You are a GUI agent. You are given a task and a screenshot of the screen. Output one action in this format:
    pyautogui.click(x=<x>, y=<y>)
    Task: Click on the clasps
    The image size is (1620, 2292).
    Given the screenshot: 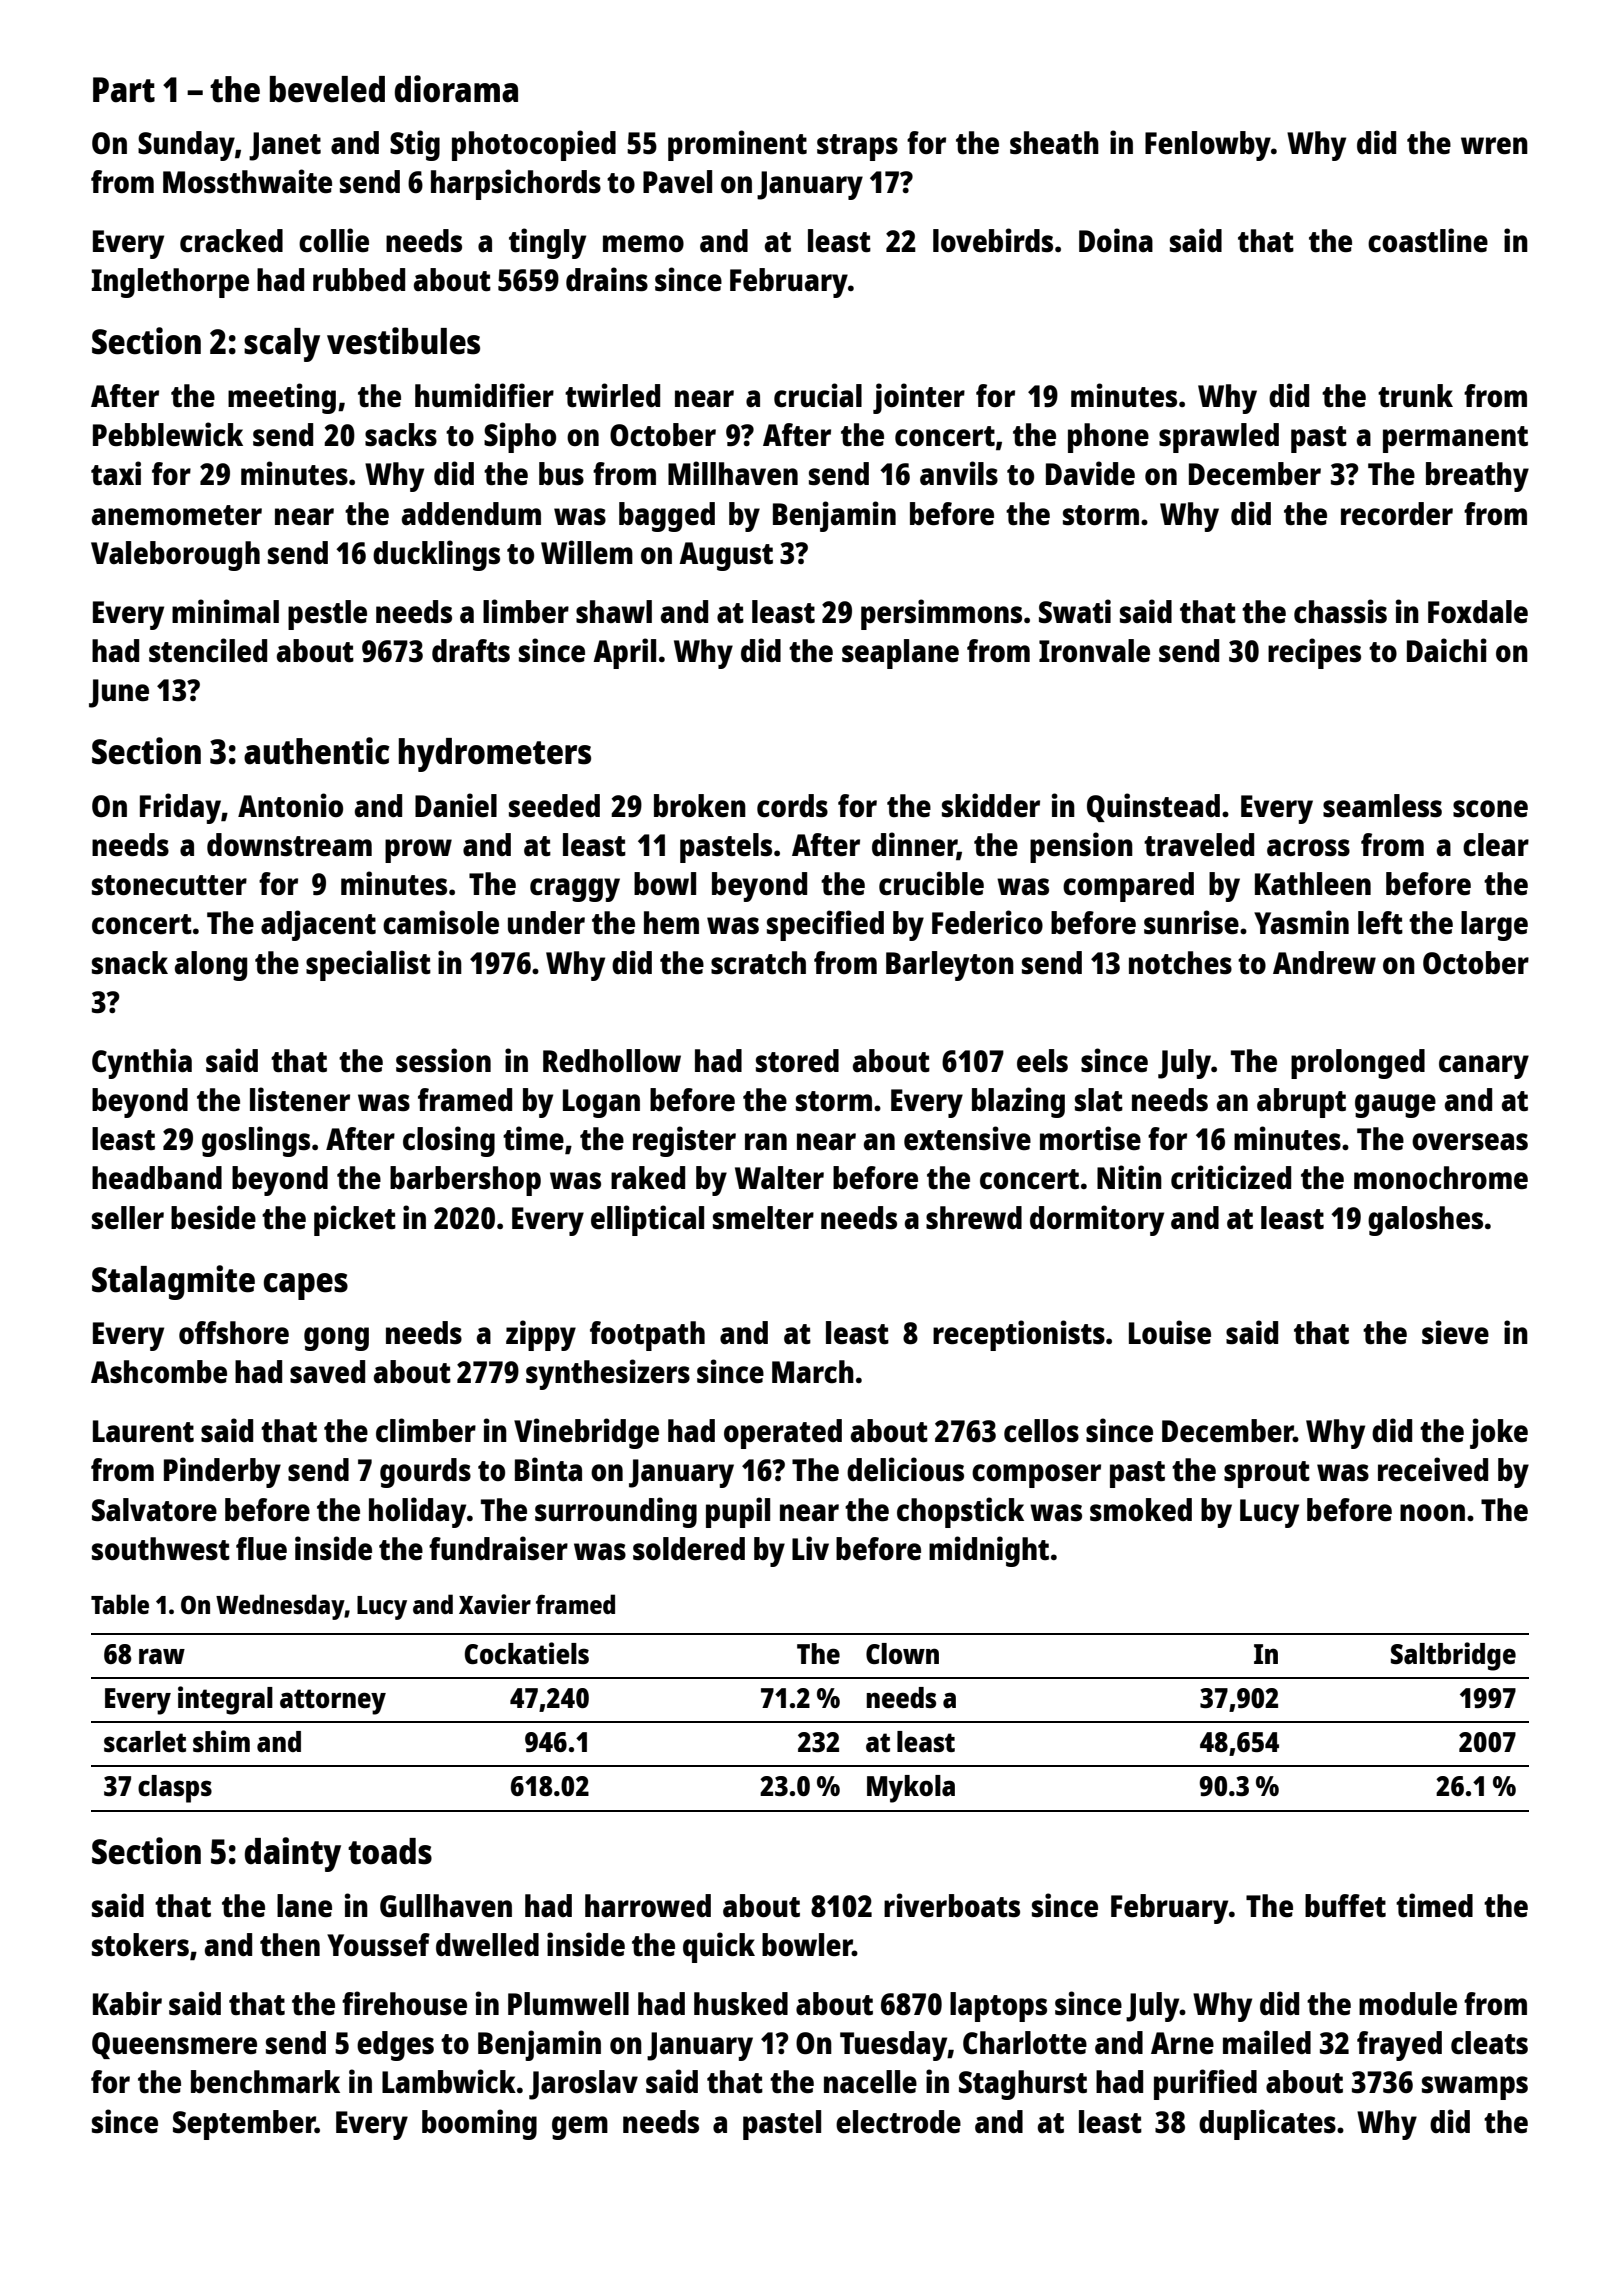 What is the action you would take?
    pyautogui.click(x=175, y=1789)
